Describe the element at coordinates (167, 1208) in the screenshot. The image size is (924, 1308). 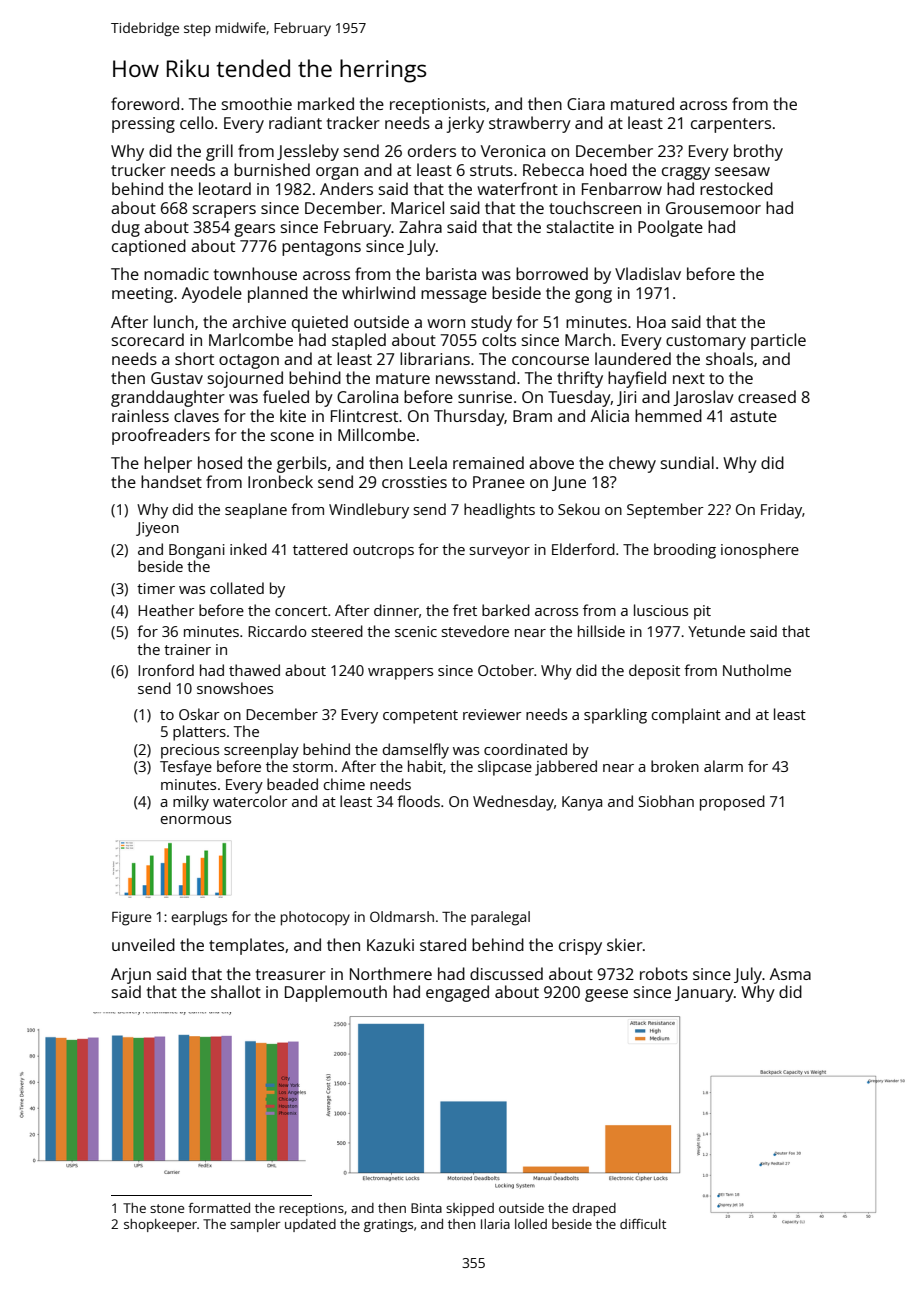
I see `stone` at that location.
